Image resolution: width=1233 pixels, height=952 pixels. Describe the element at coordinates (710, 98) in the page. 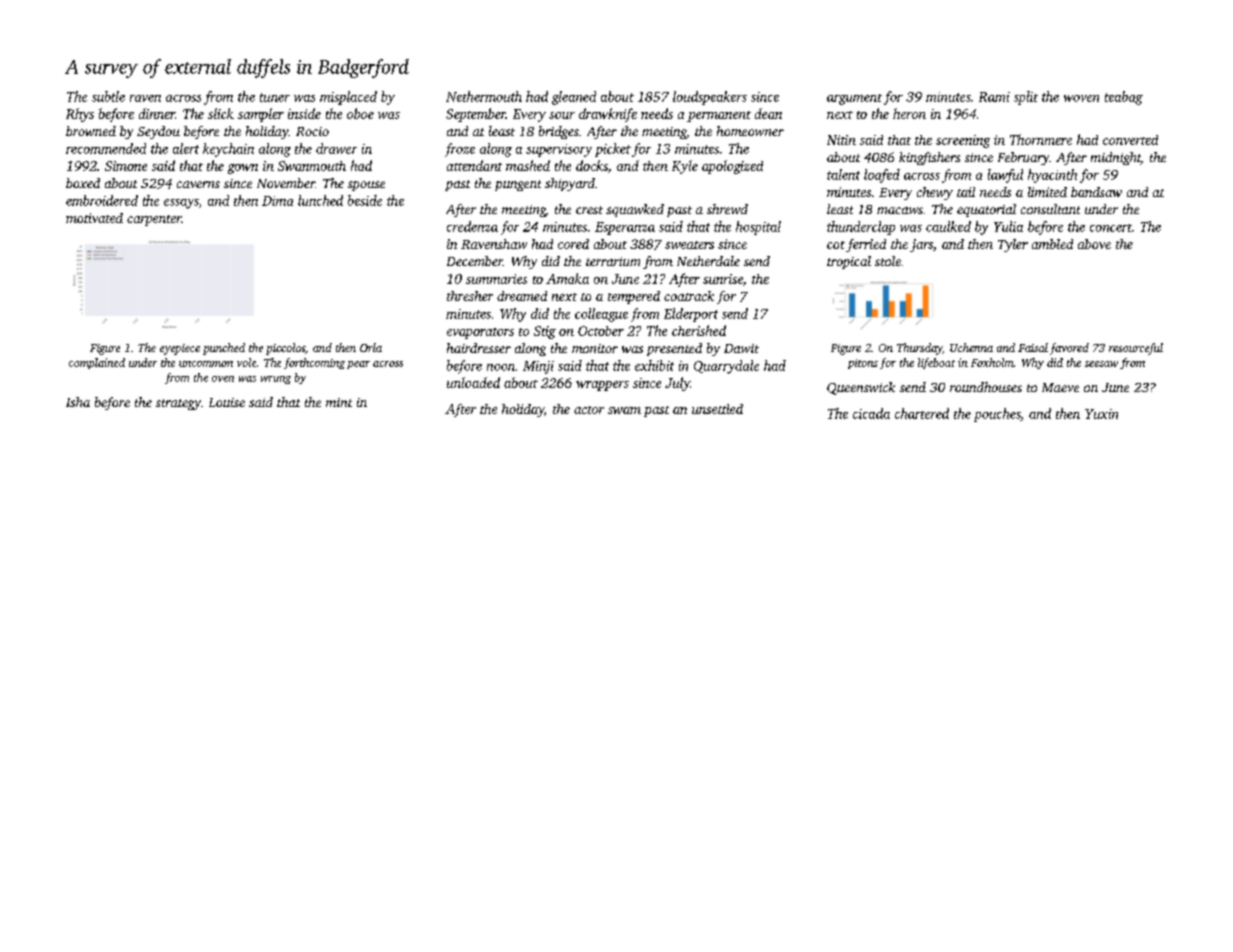

I see `loudspeakers` at that location.
